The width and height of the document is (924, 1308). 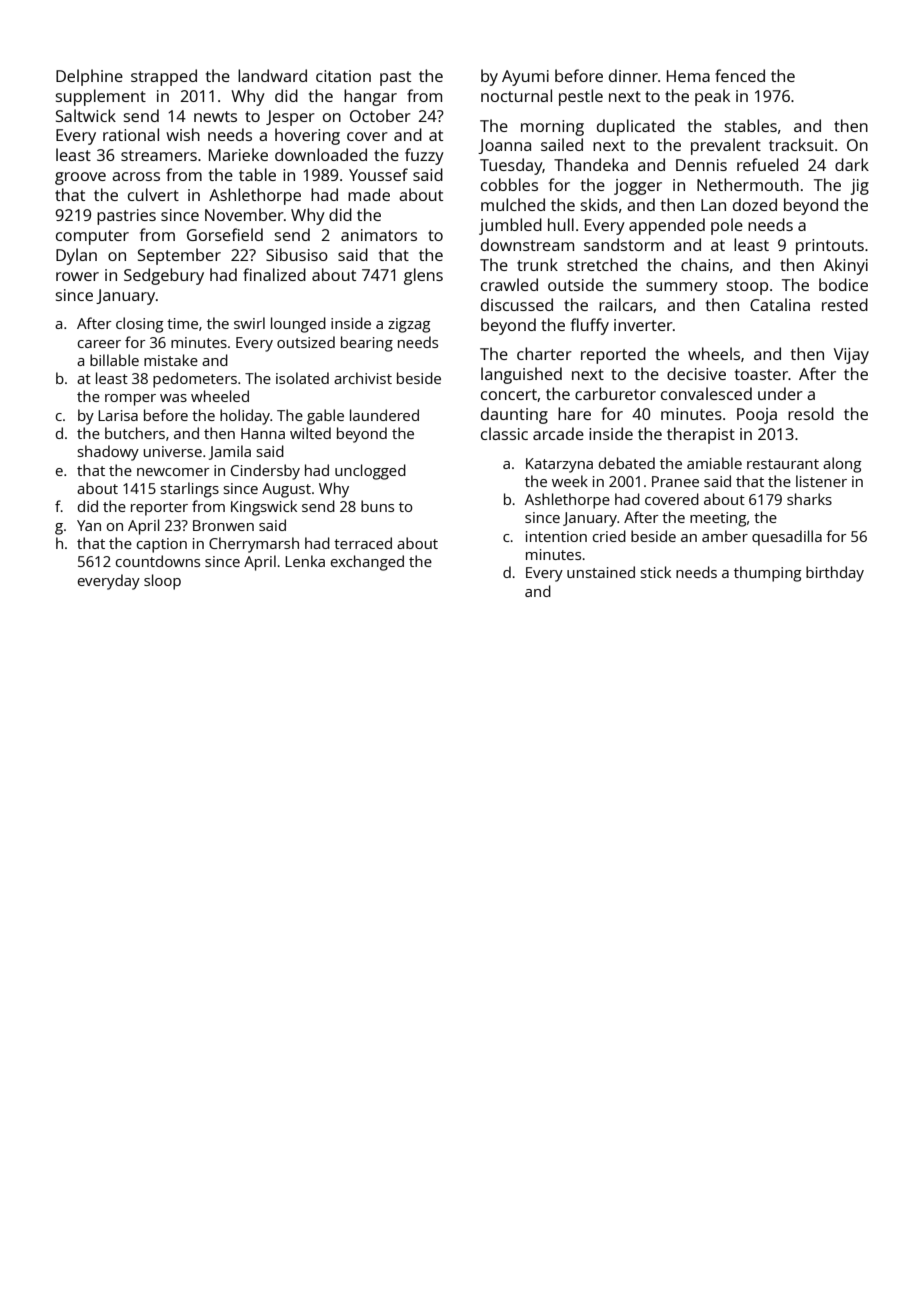 I want to click on countdowns, so click(x=158, y=561).
